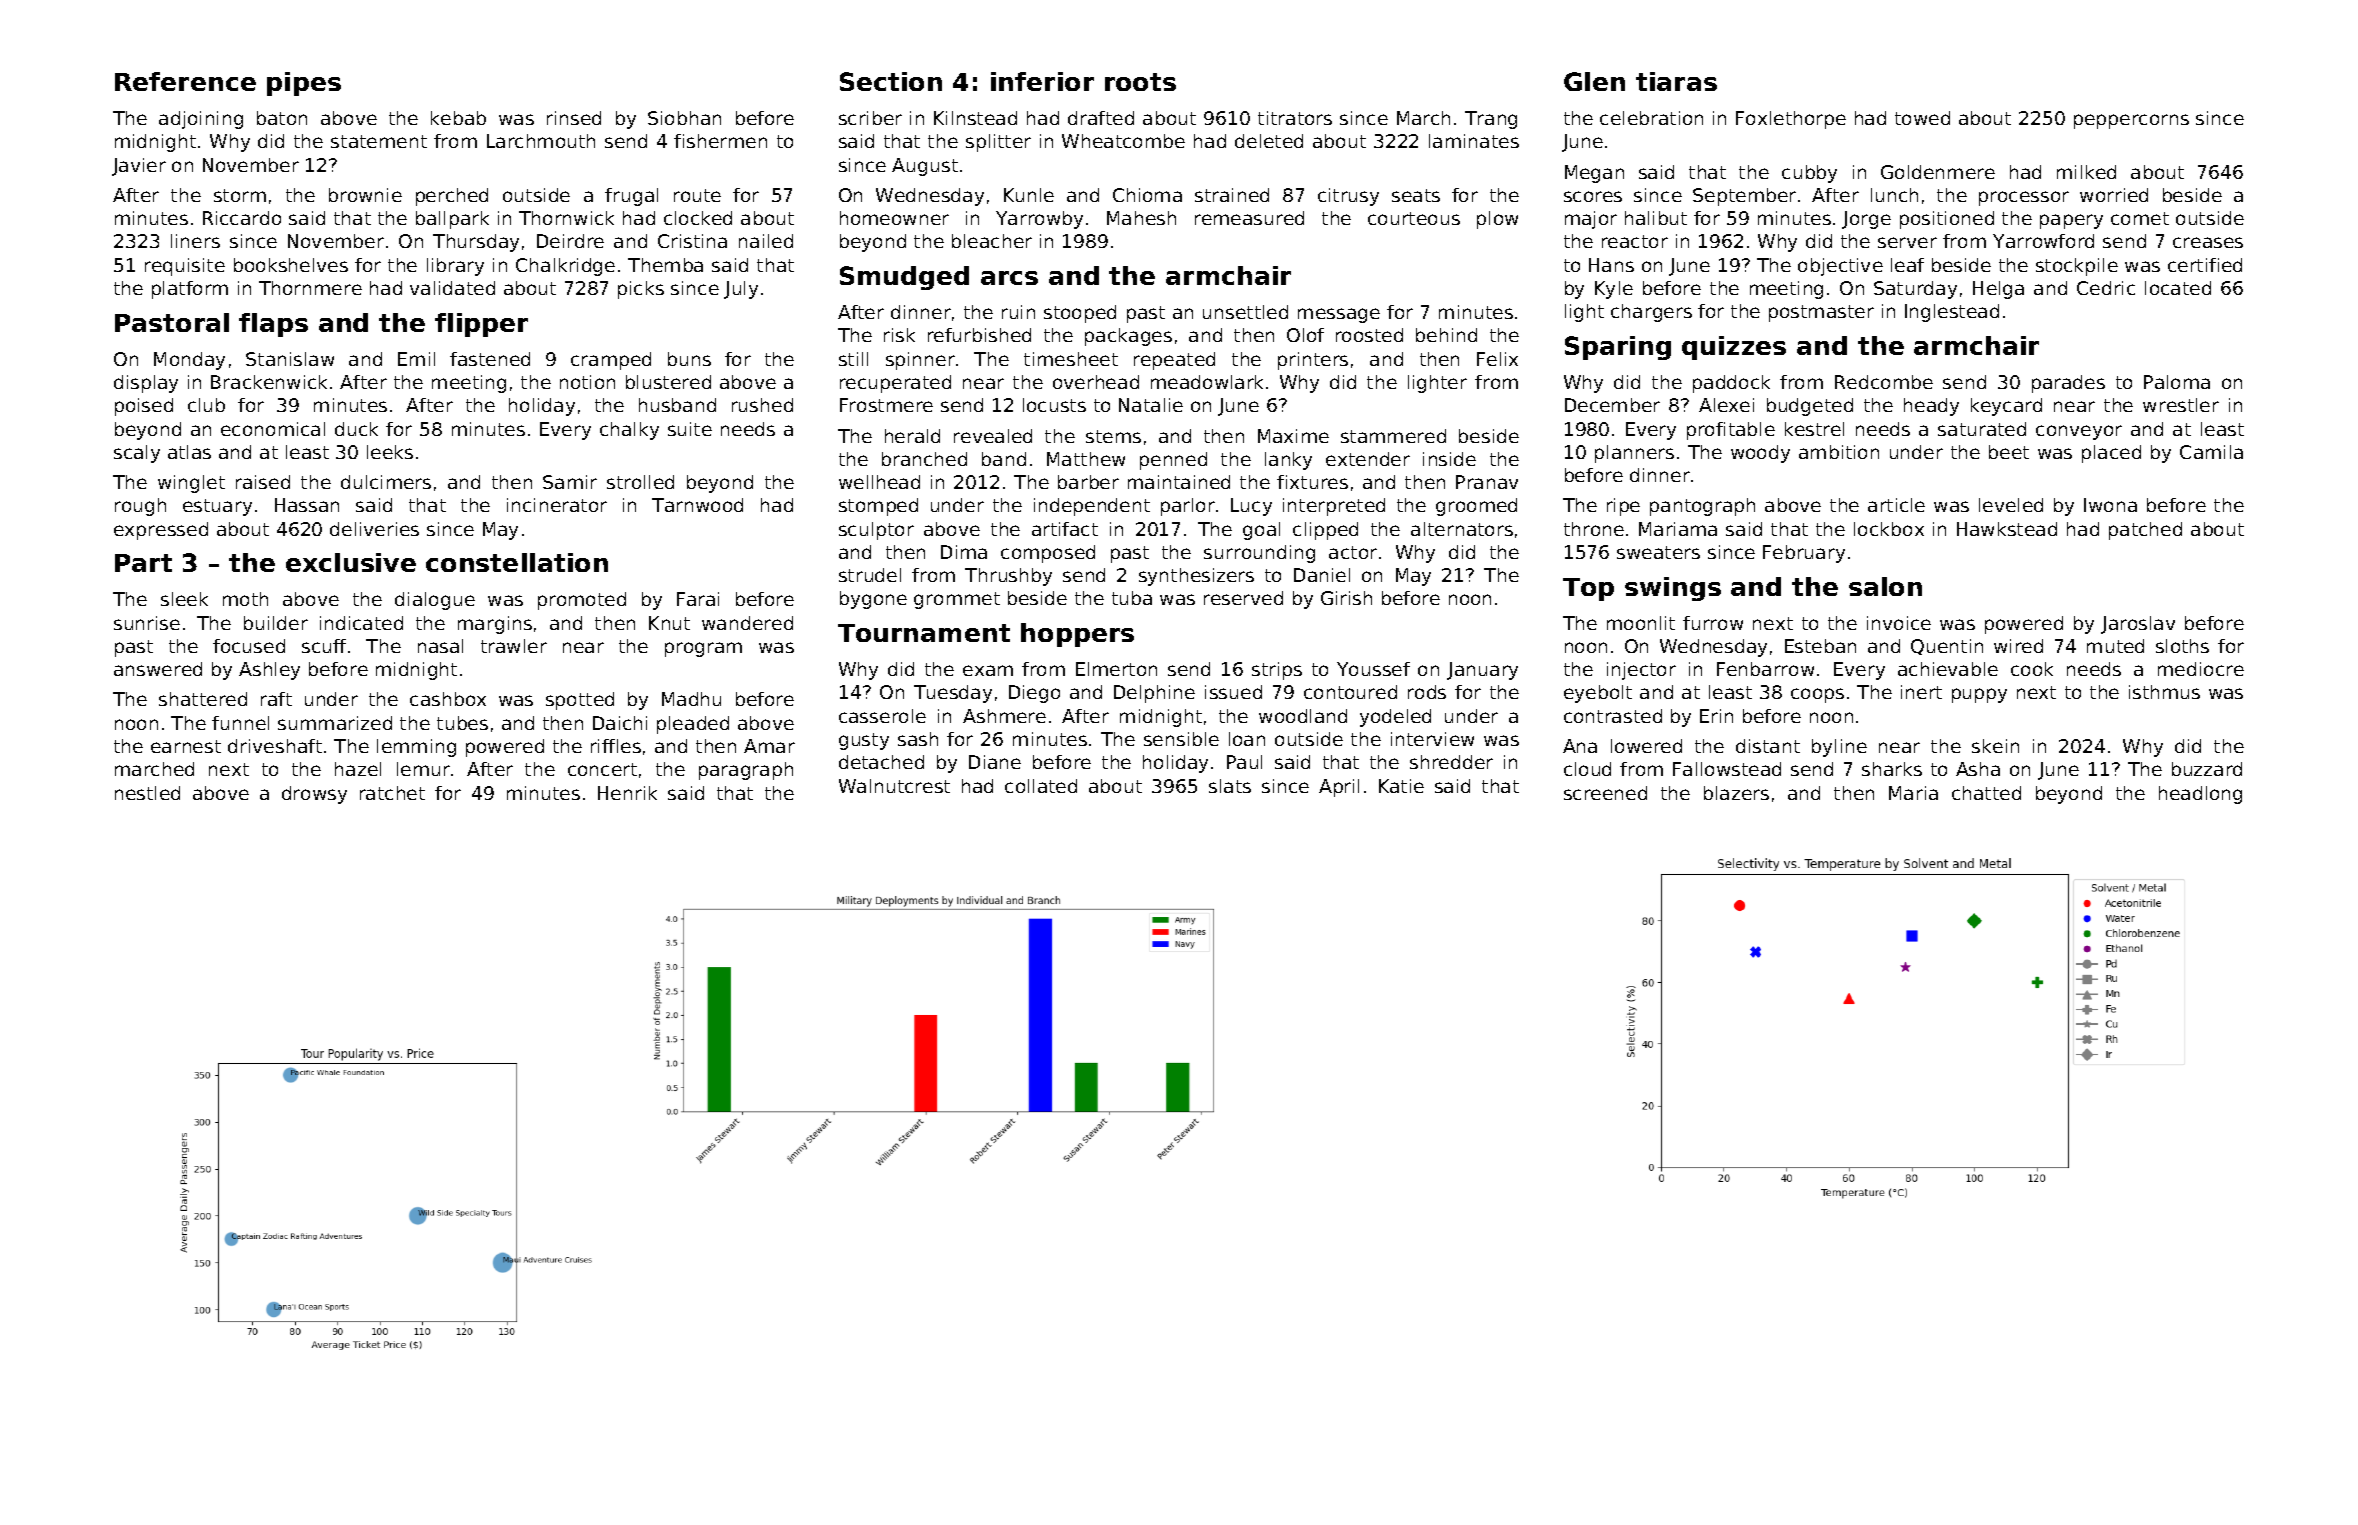 This document has height=1525, width=2358. What do you see at coordinates (185, 81) in the document?
I see `Reference` at bounding box center [185, 81].
